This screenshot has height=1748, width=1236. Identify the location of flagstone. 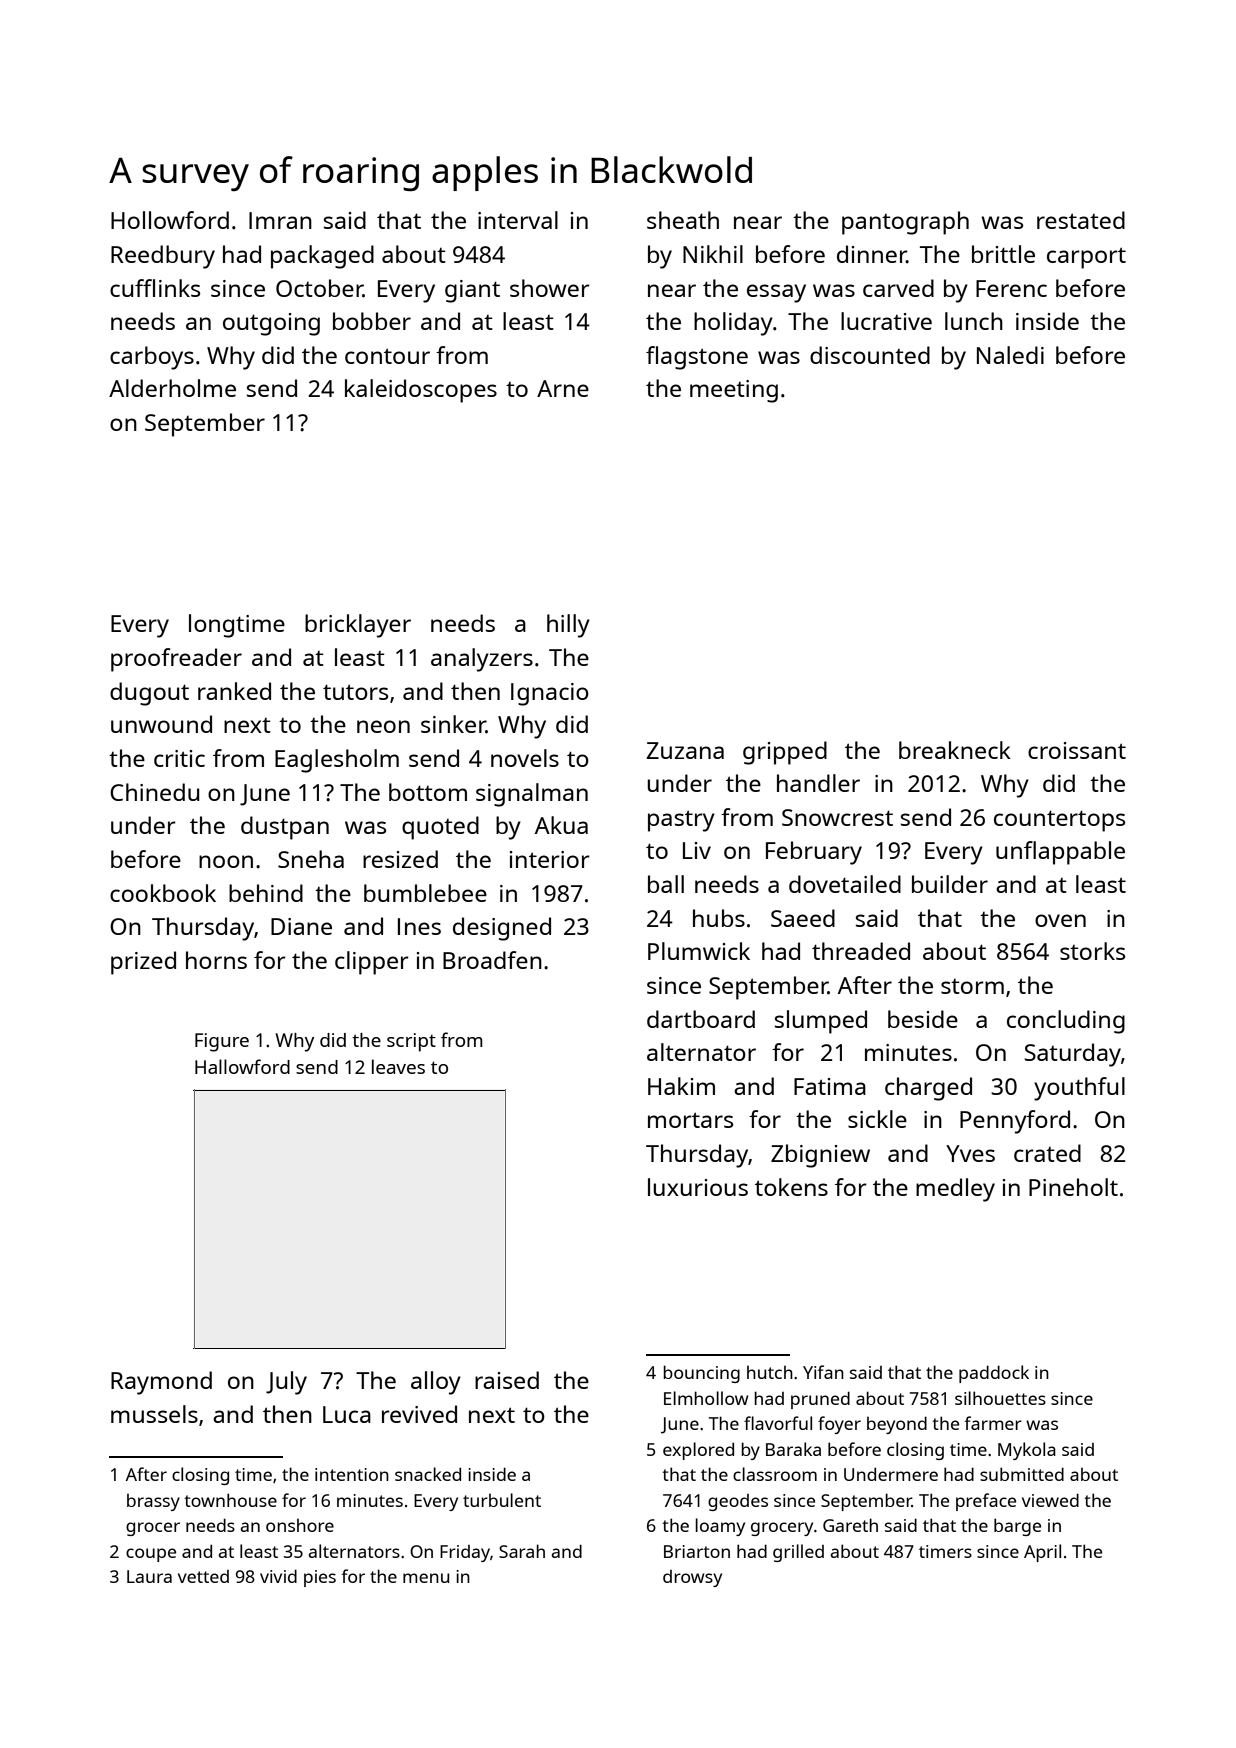
(697, 358).
